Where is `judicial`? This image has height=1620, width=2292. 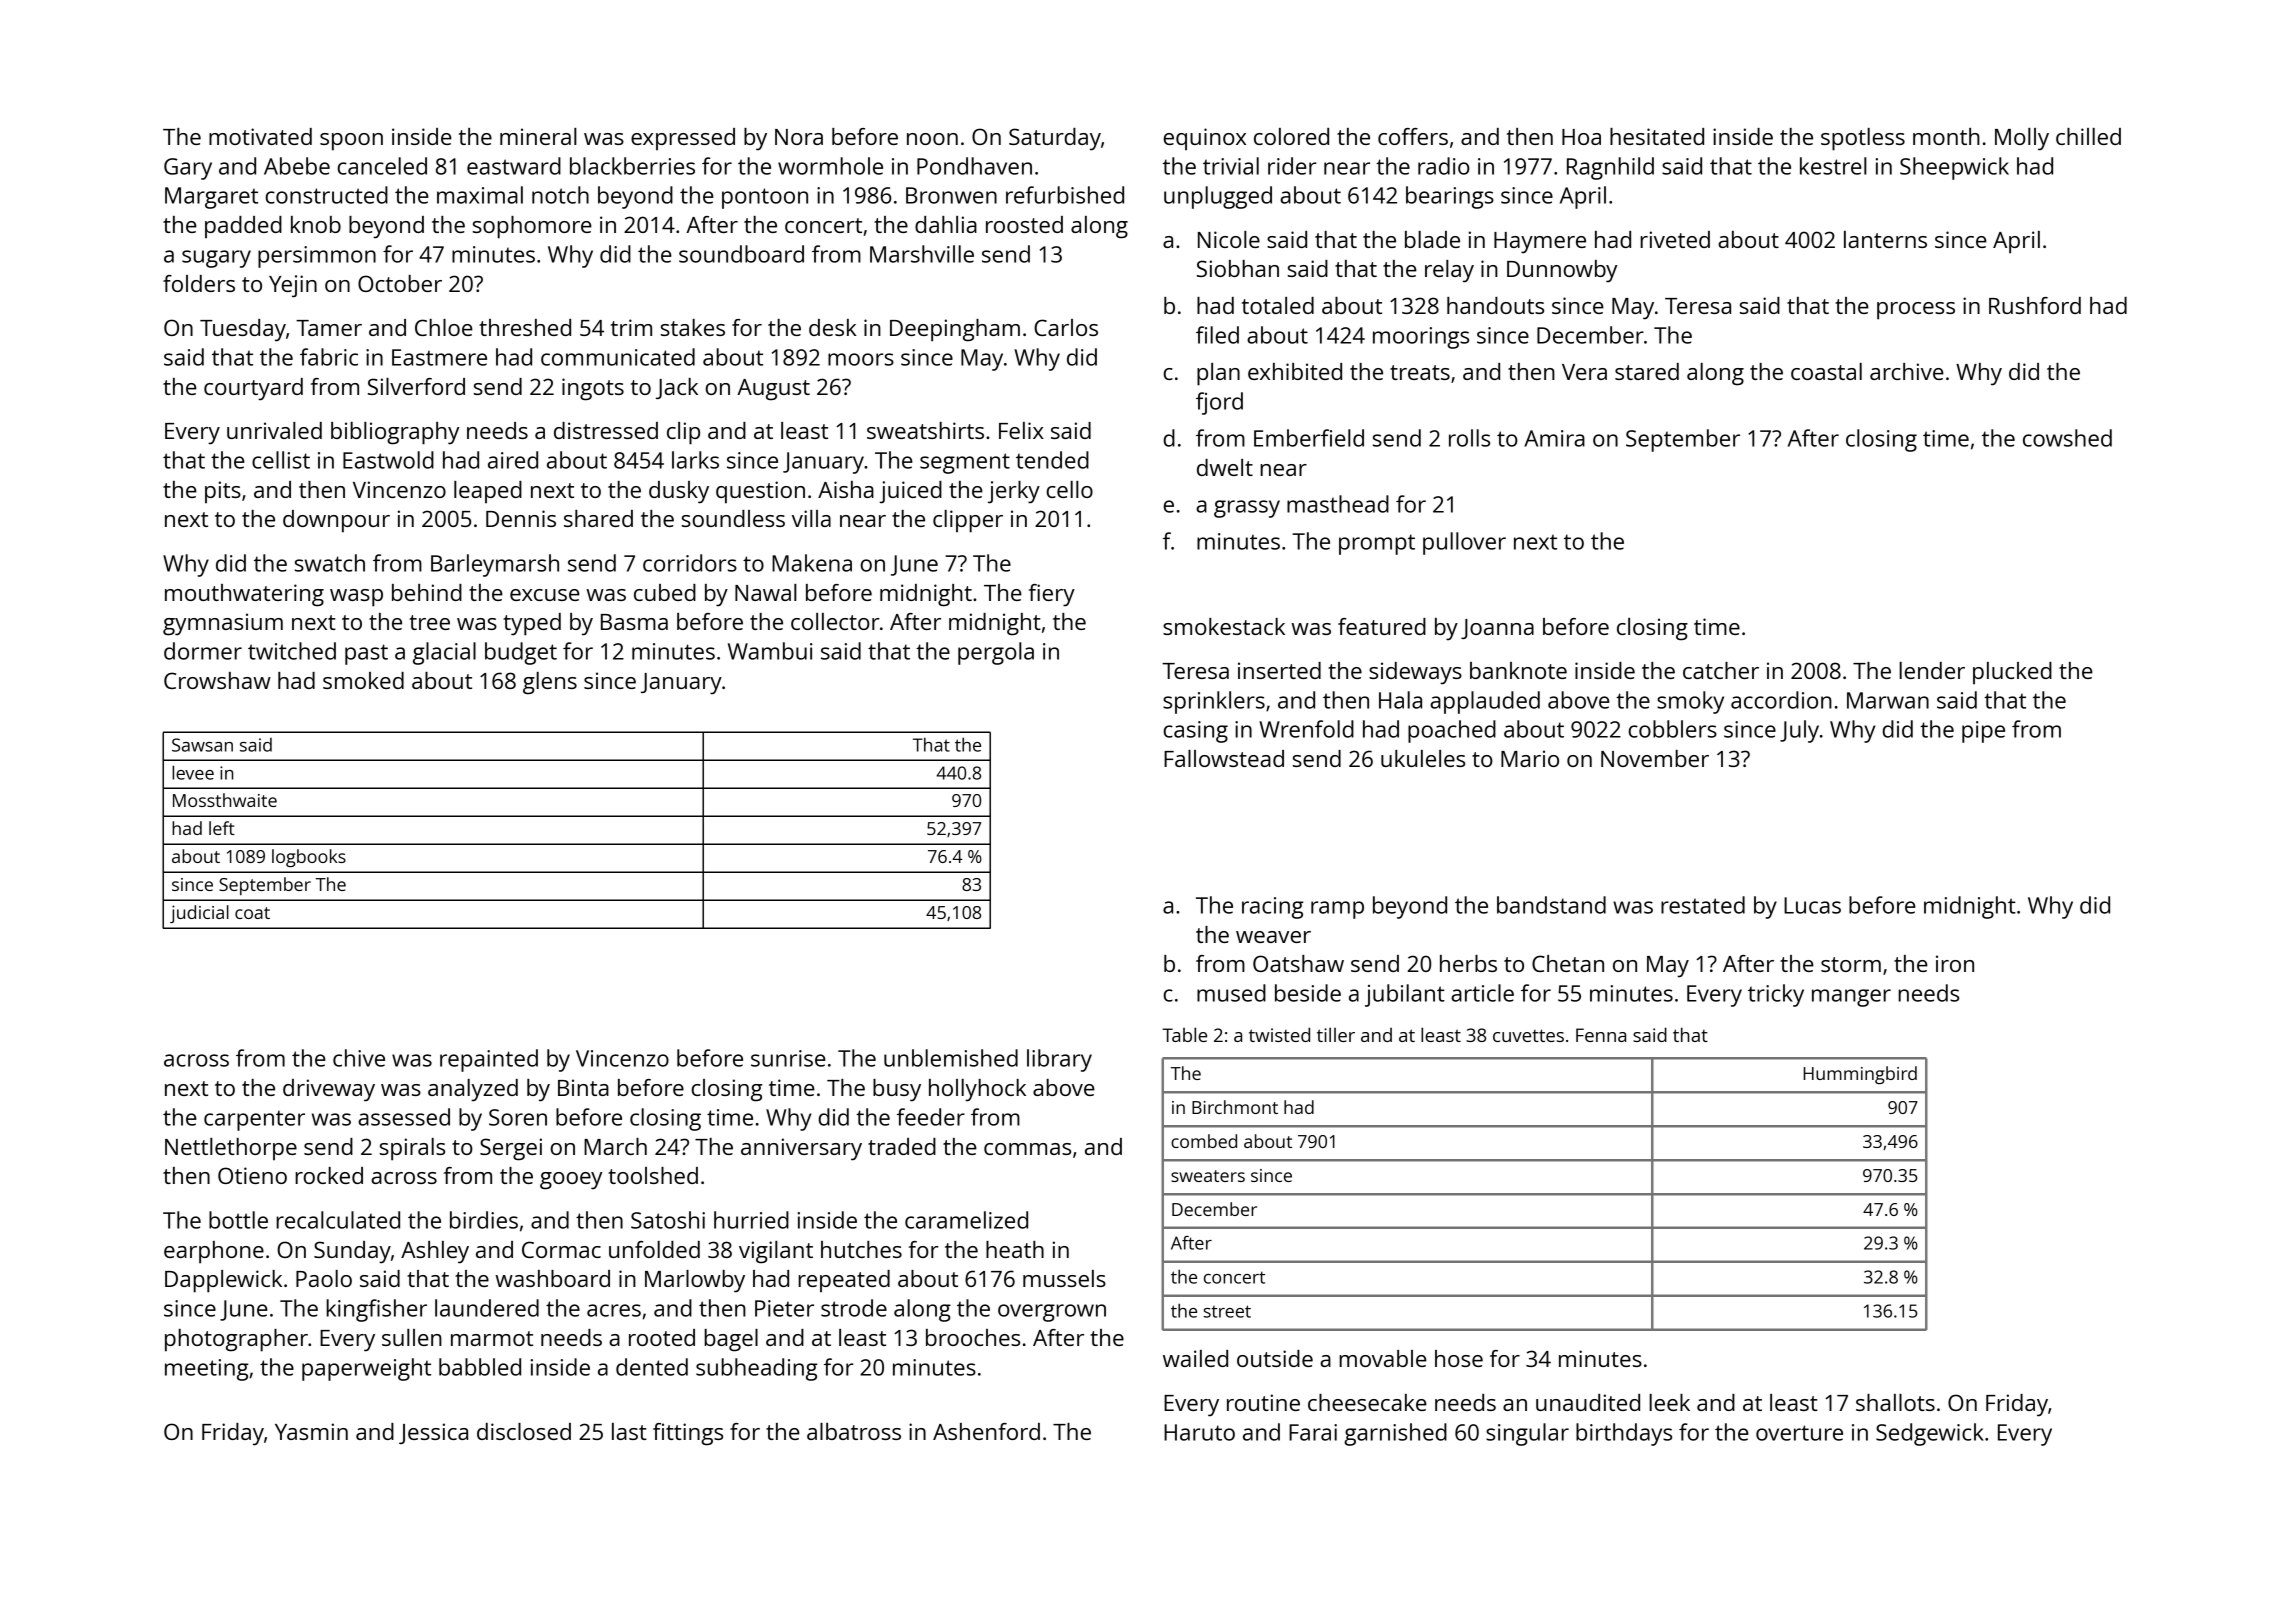 judicial is located at coordinates (199, 914).
